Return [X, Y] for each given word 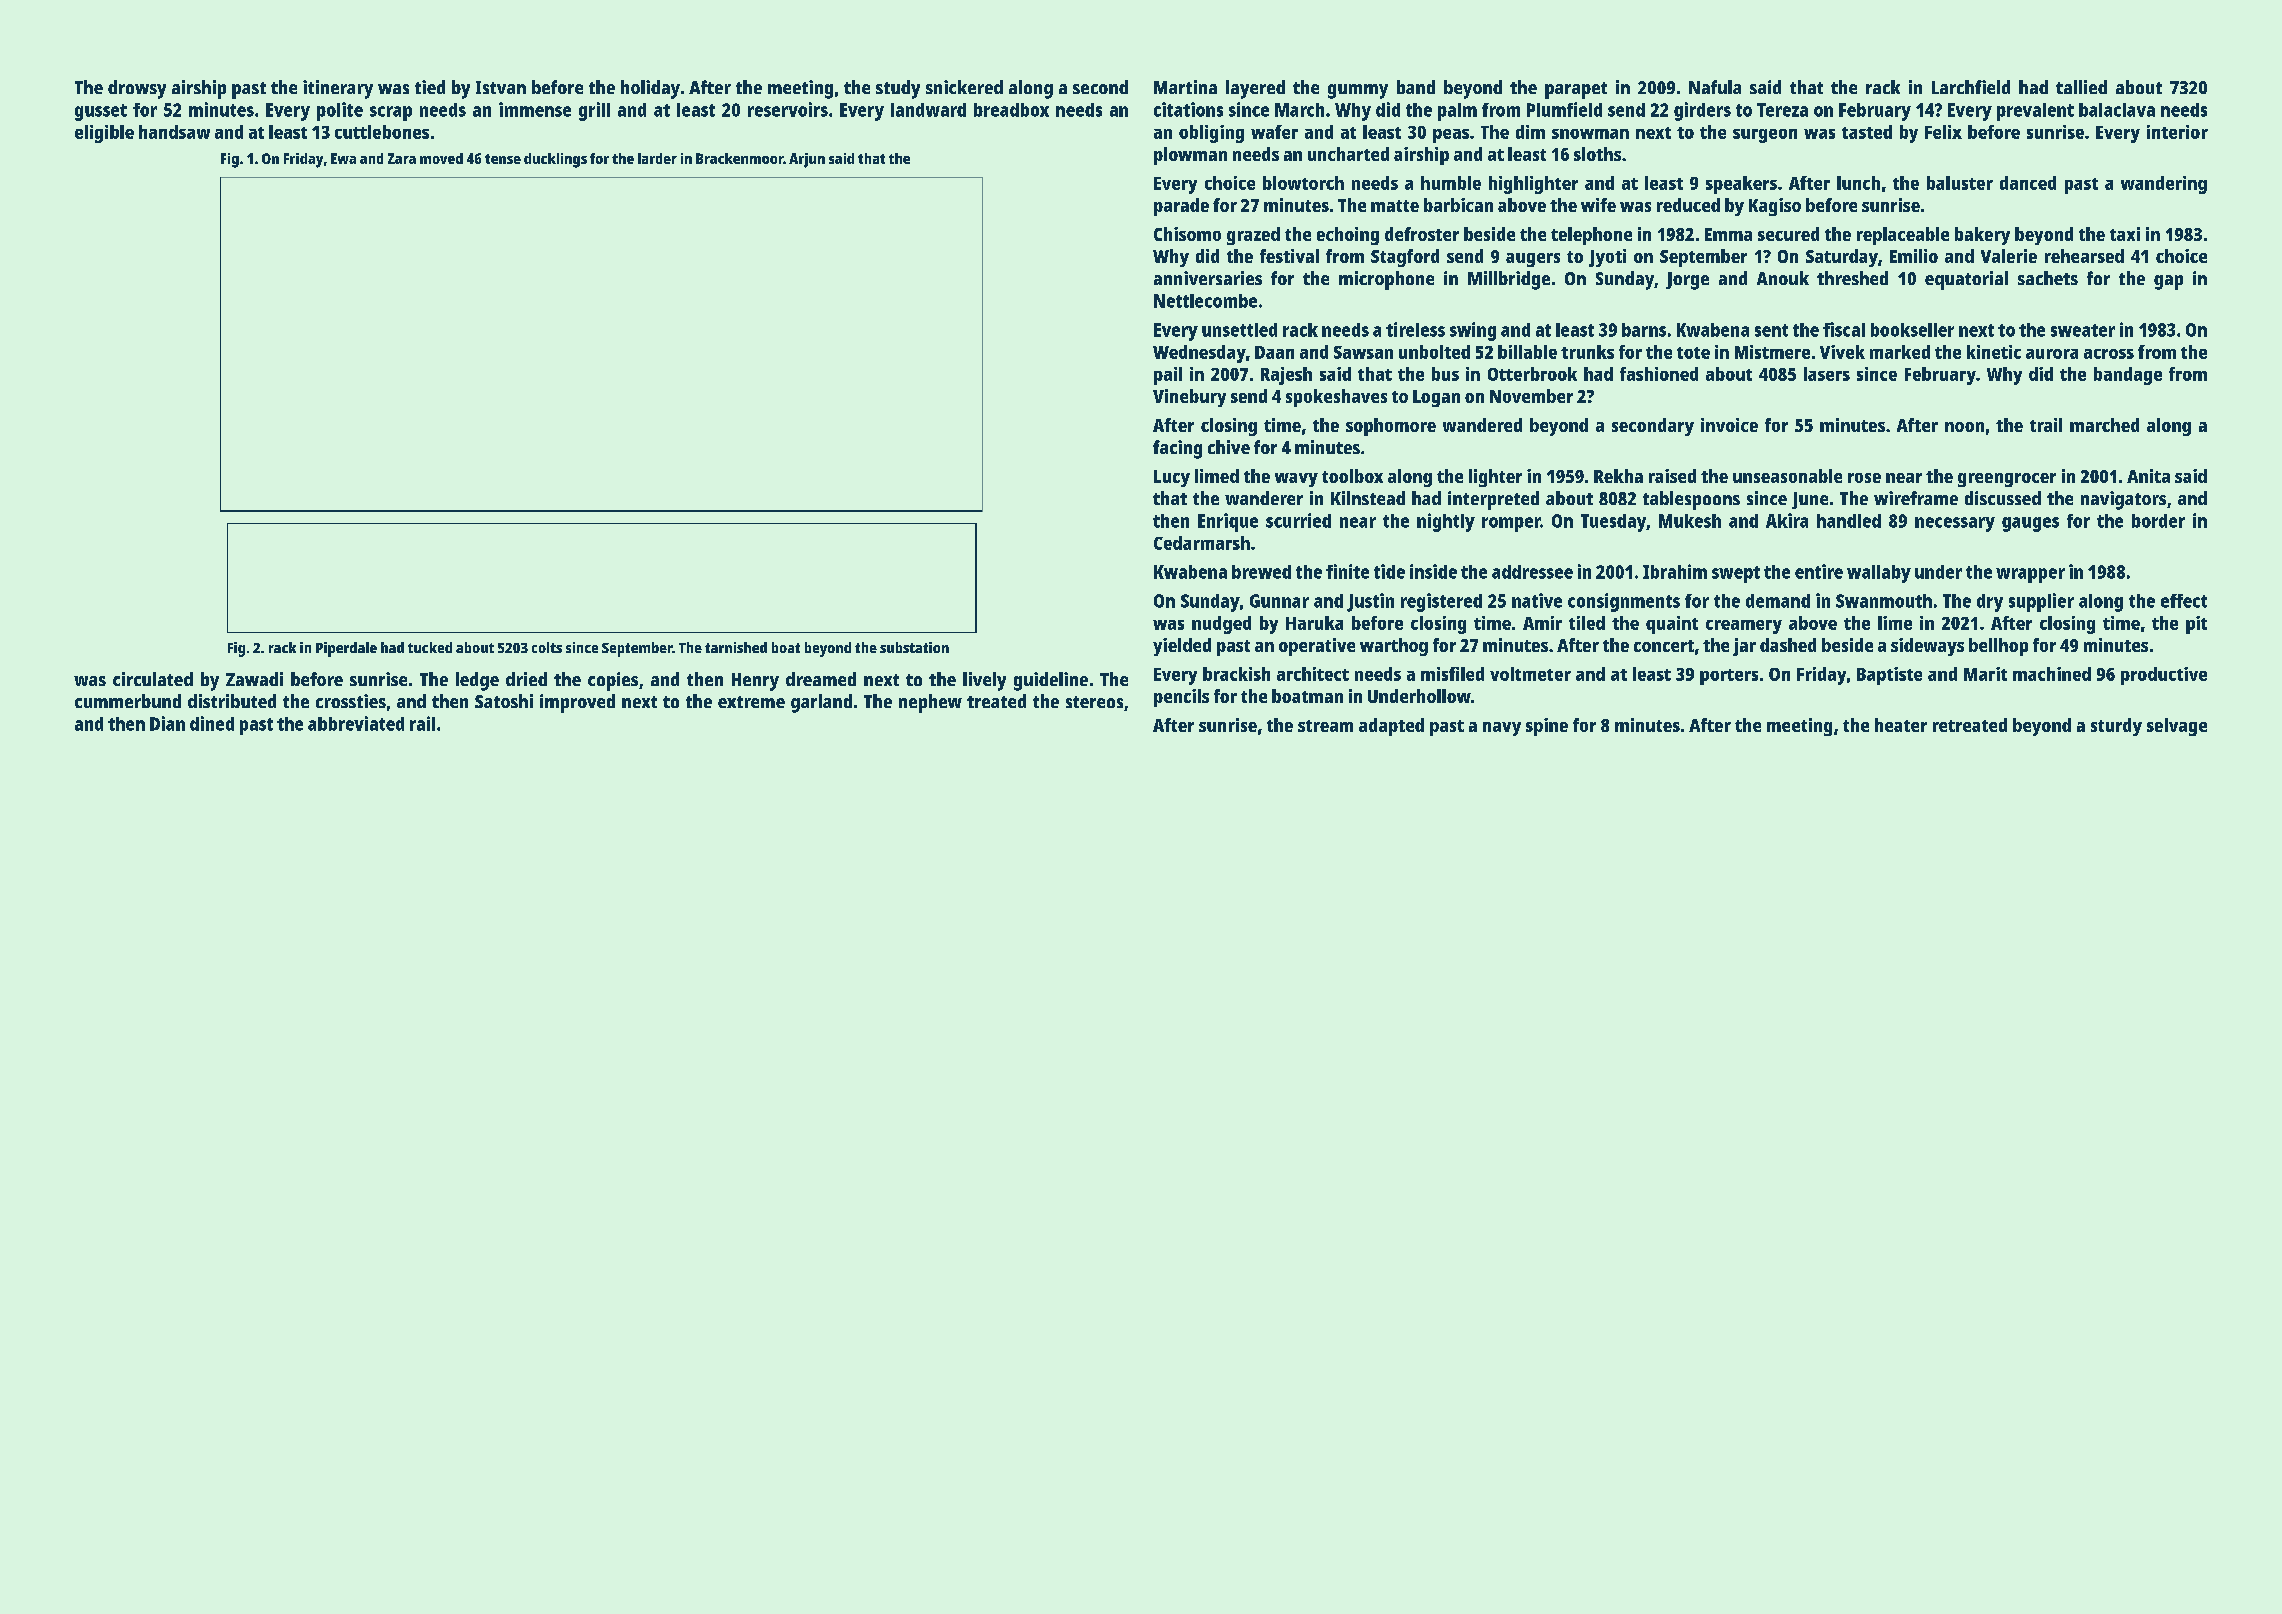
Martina [1185, 87]
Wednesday [1199, 354]
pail [1168, 376]
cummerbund [128, 701]
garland [821, 703]
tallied [2081, 87]
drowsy [137, 89]
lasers [1827, 374]
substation [914, 647]
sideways [1927, 647]
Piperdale [346, 649]
